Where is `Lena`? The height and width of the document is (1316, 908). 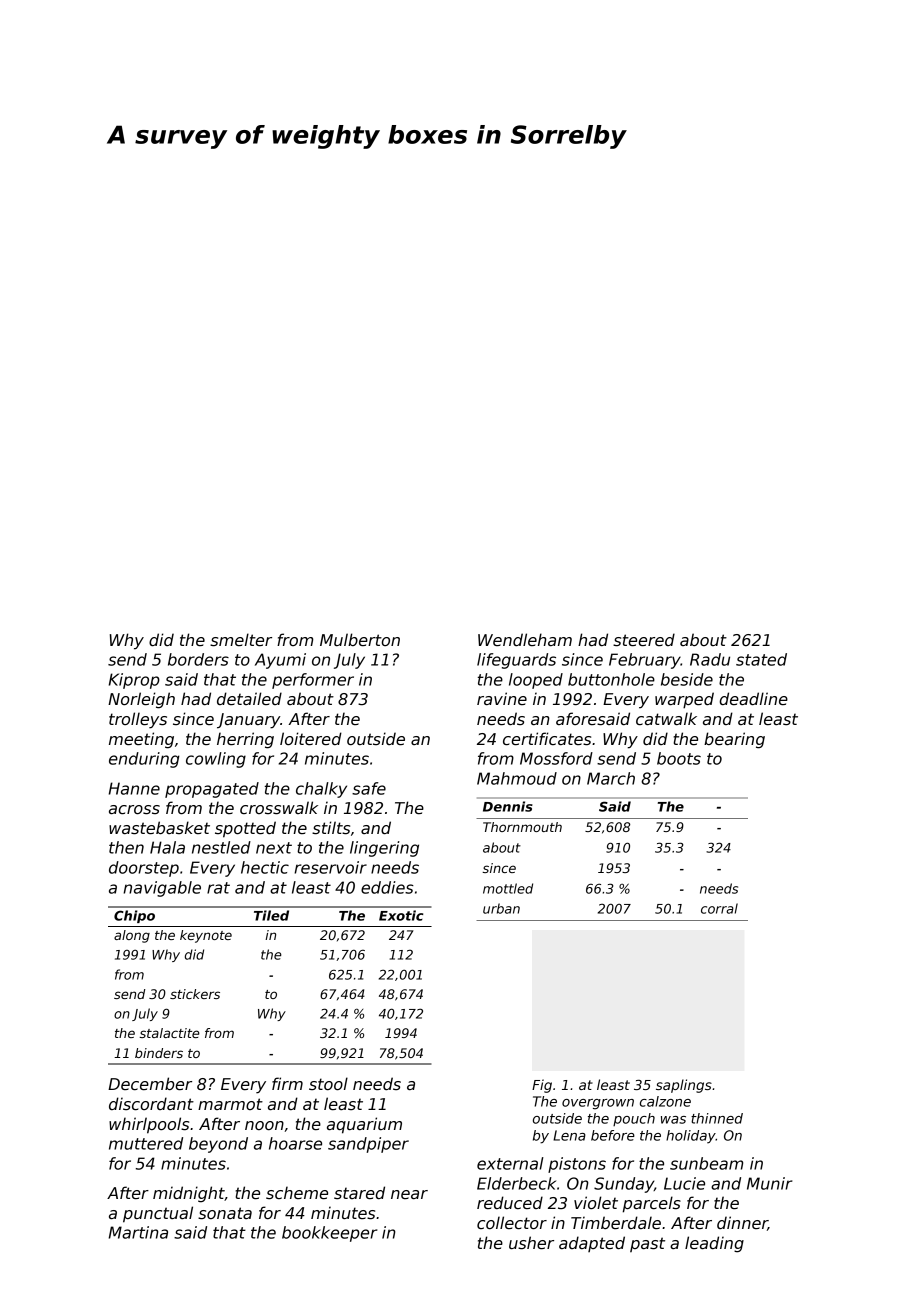
Lena is located at coordinates (569, 1135).
